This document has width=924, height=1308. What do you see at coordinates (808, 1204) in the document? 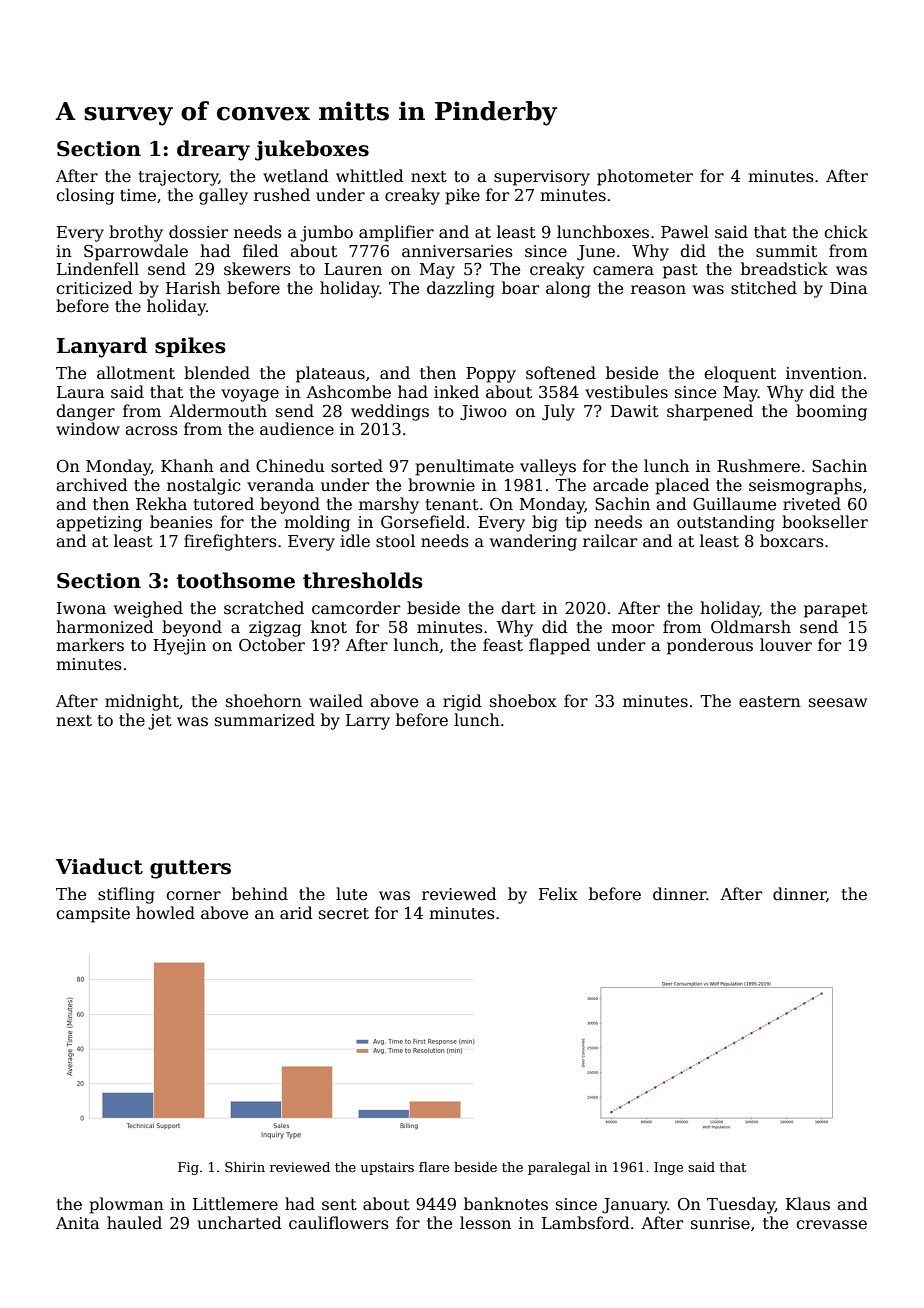
I see `Klaus` at bounding box center [808, 1204].
